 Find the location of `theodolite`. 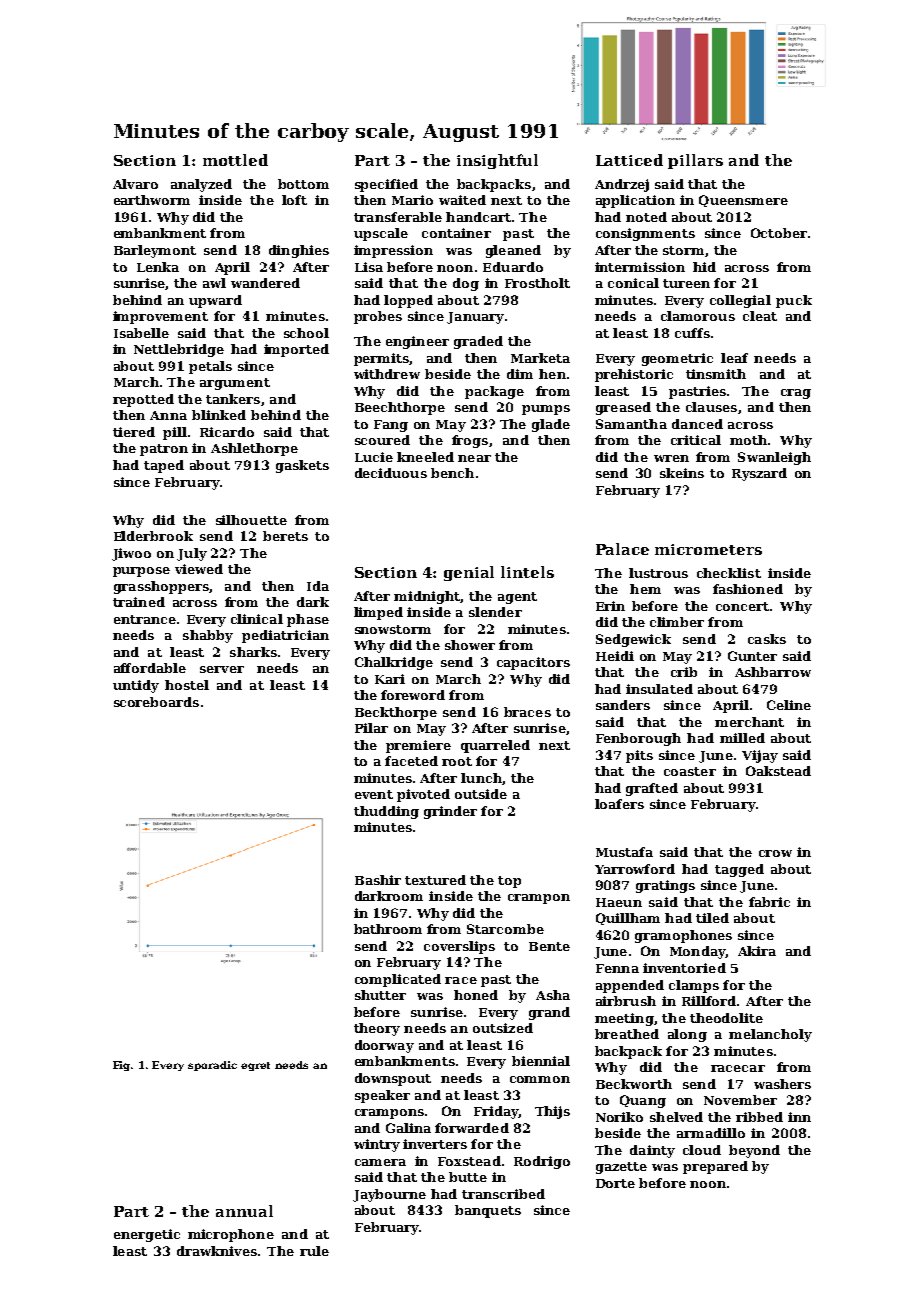

theodolite is located at coordinates (726, 1018).
